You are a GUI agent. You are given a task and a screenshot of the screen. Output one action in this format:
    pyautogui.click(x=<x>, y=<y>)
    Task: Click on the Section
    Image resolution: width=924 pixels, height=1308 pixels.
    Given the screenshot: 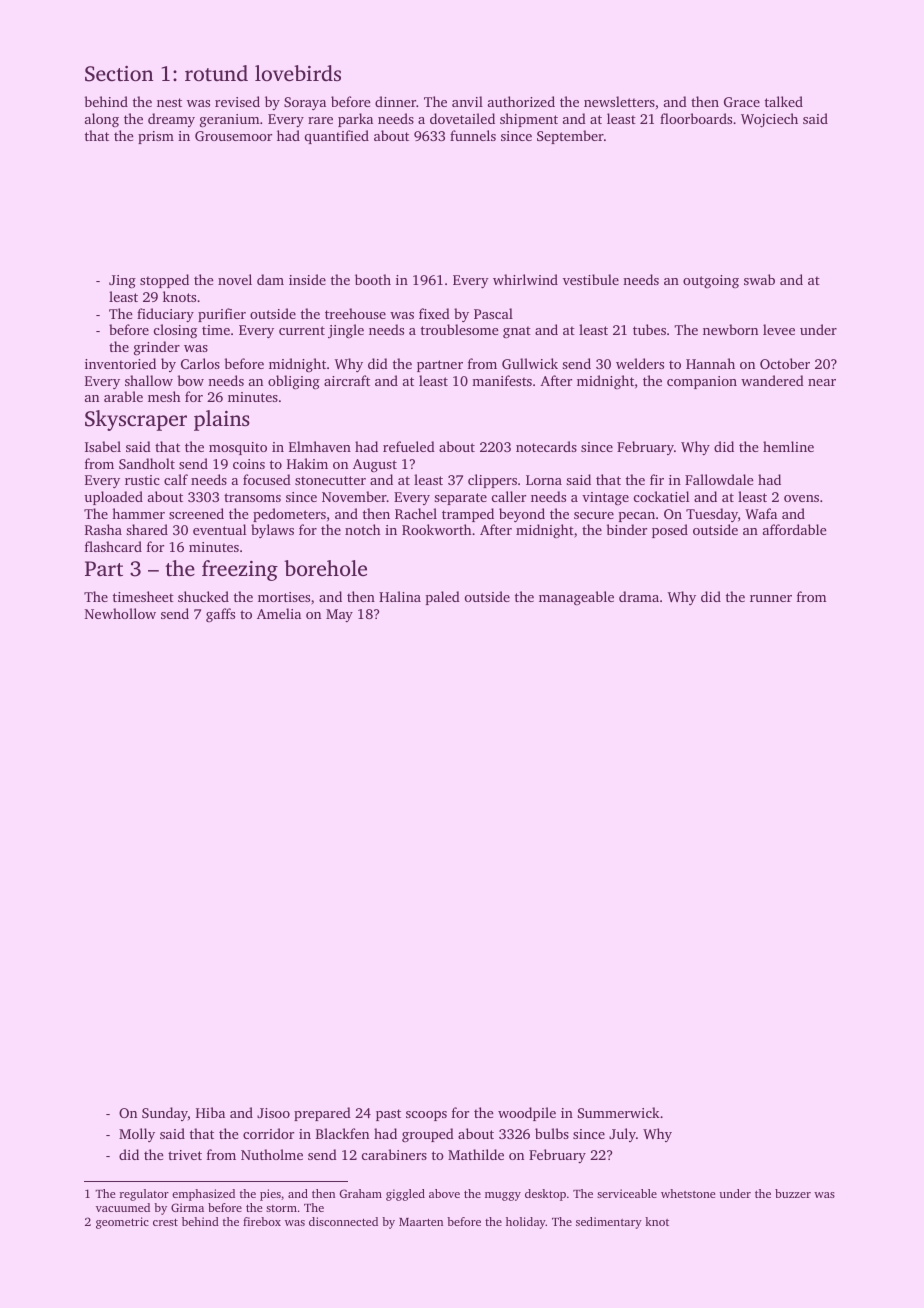 What is the action you would take?
    pyautogui.click(x=119, y=74)
